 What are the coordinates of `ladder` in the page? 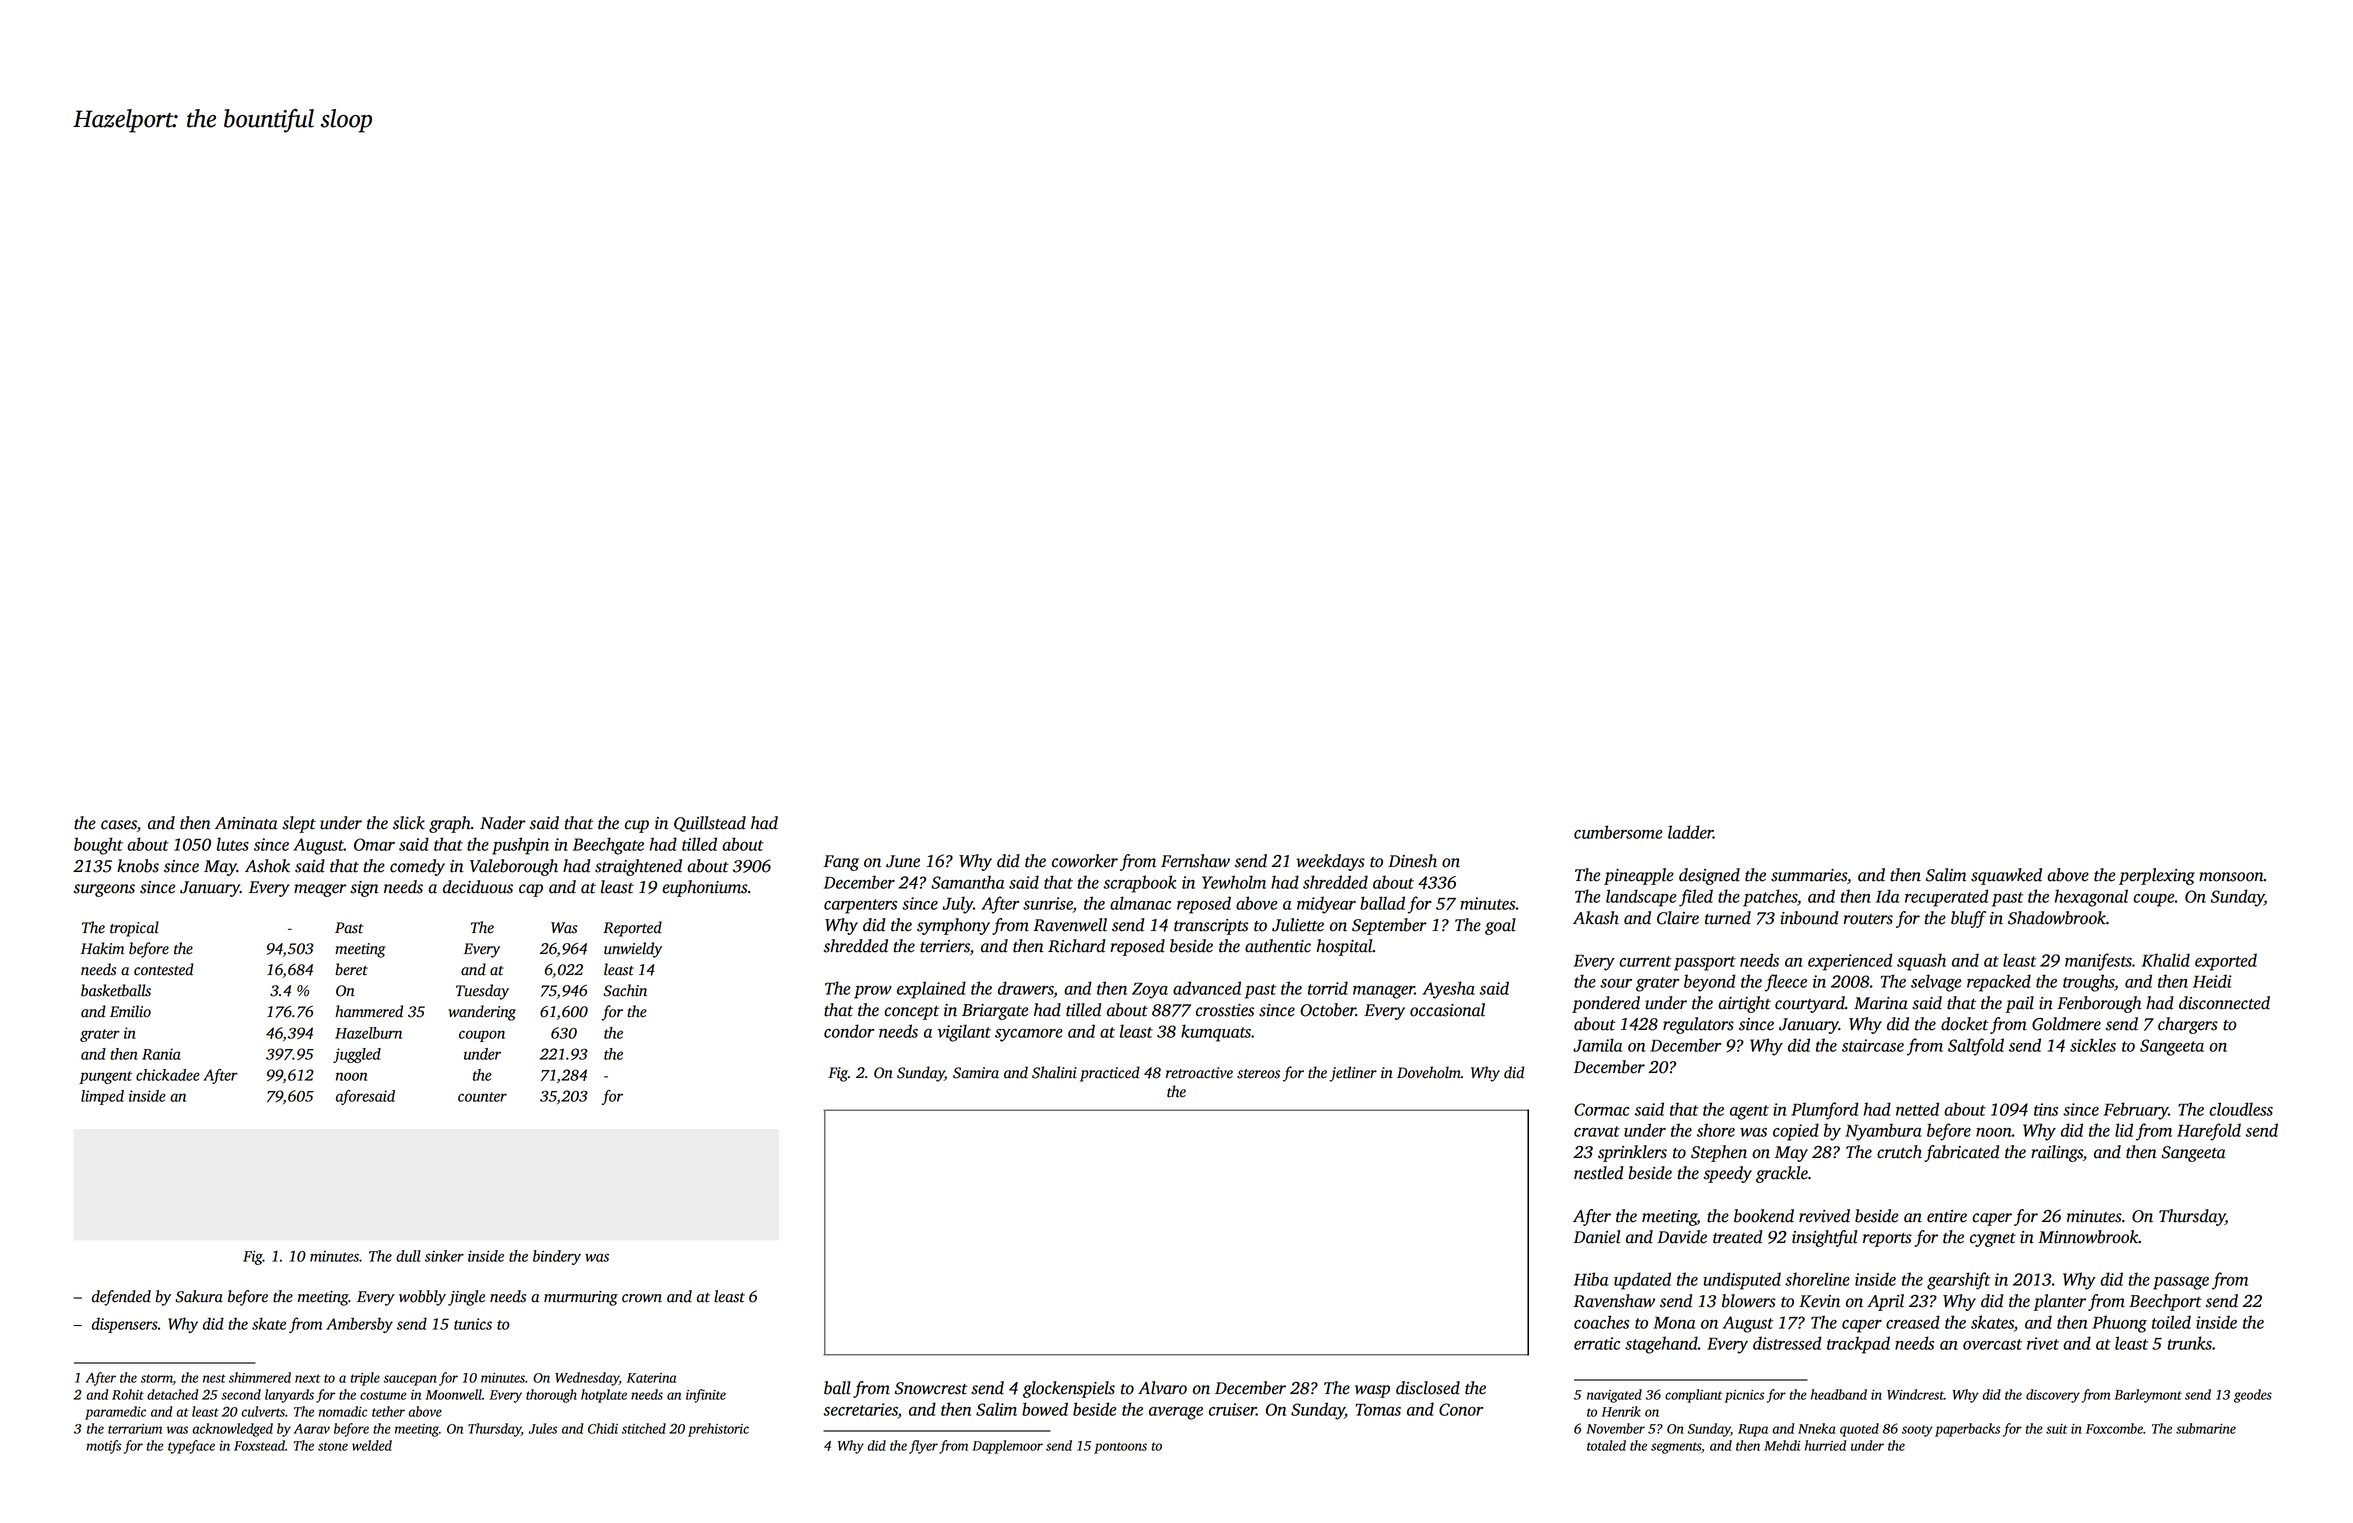 It's located at (1690, 832).
